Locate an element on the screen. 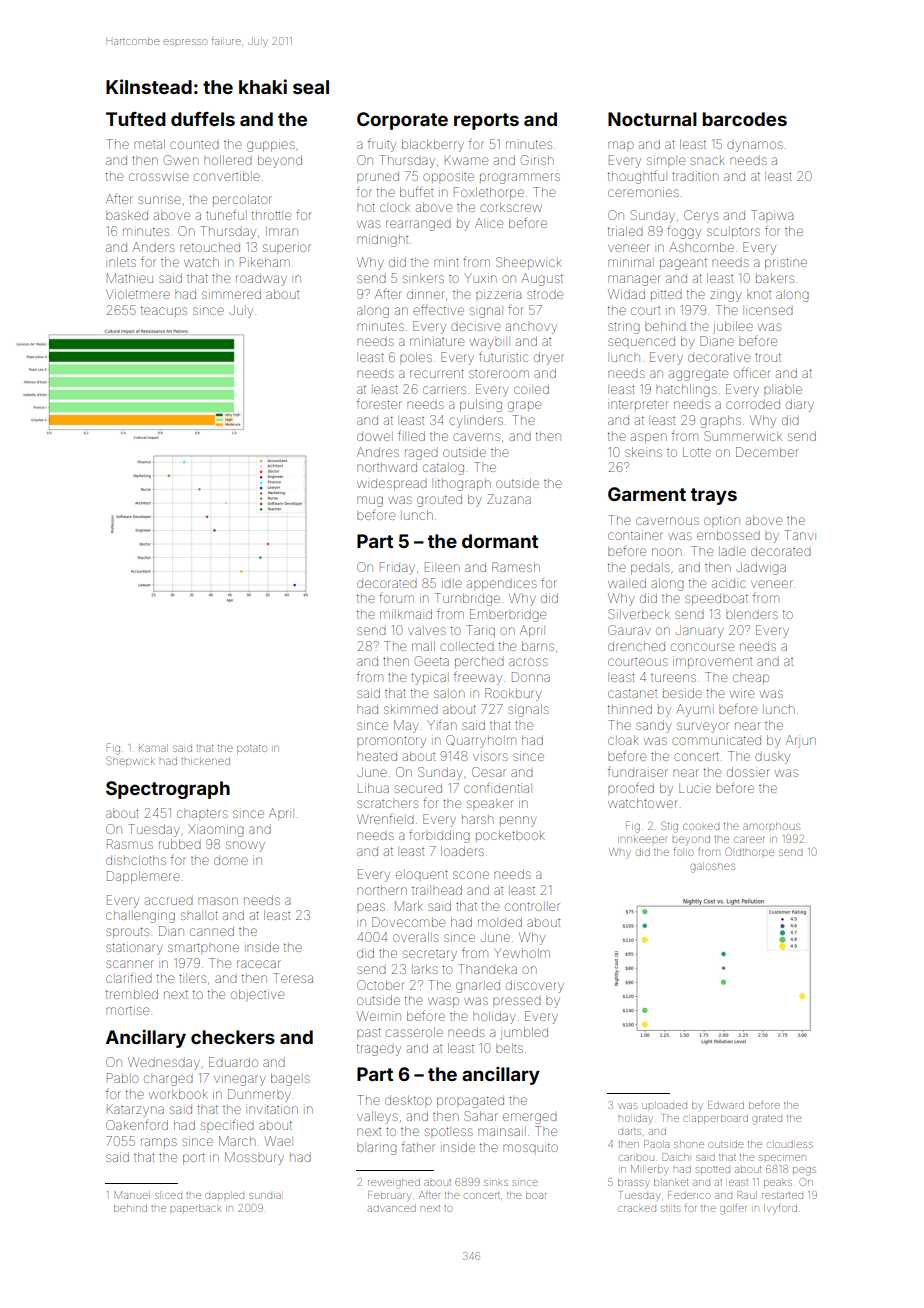 The height and width of the screenshot is (1308, 924). Andres is located at coordinates (378, 452).
